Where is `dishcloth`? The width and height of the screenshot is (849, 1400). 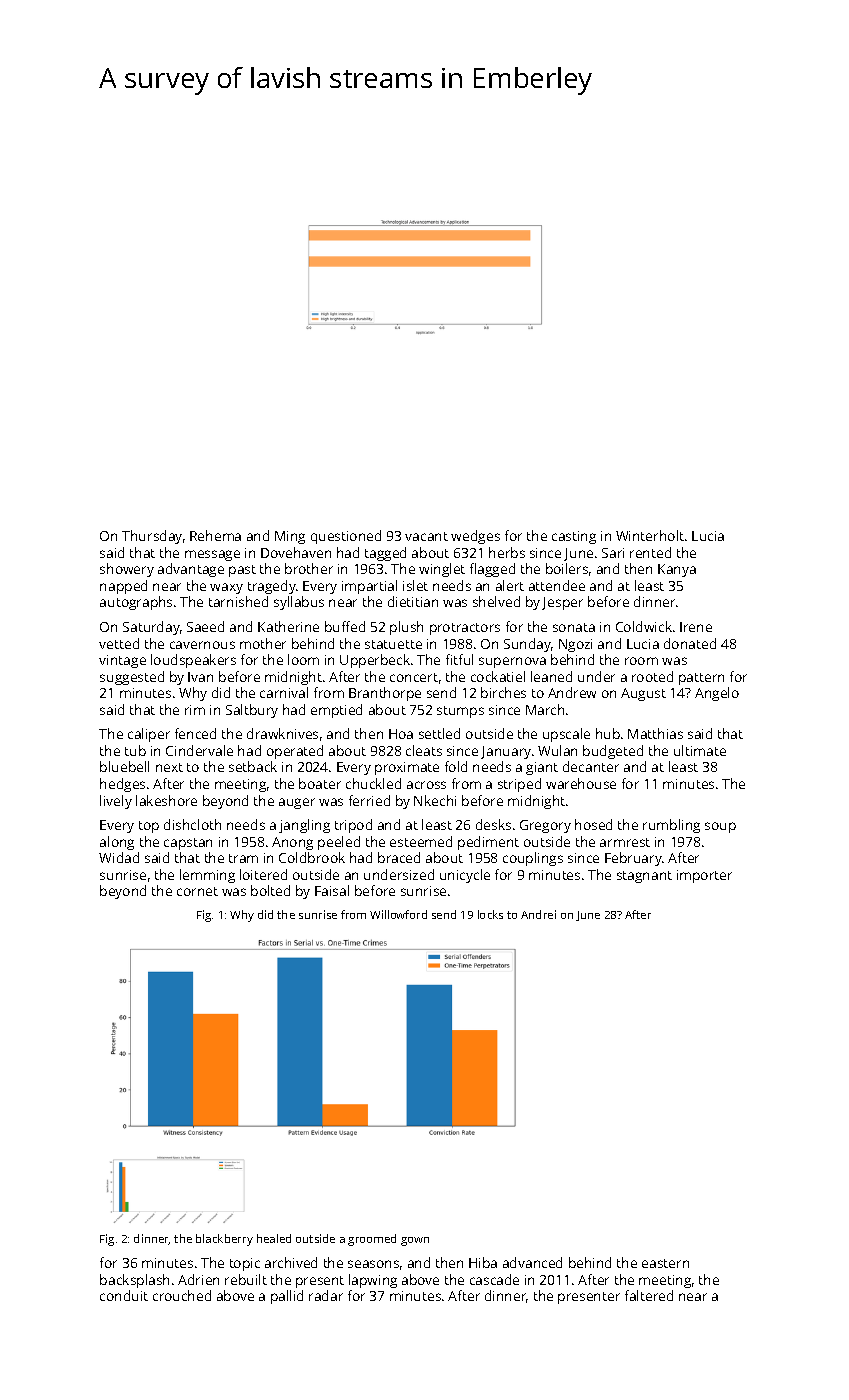
dishcloth is located at coordinates (192, 824).
